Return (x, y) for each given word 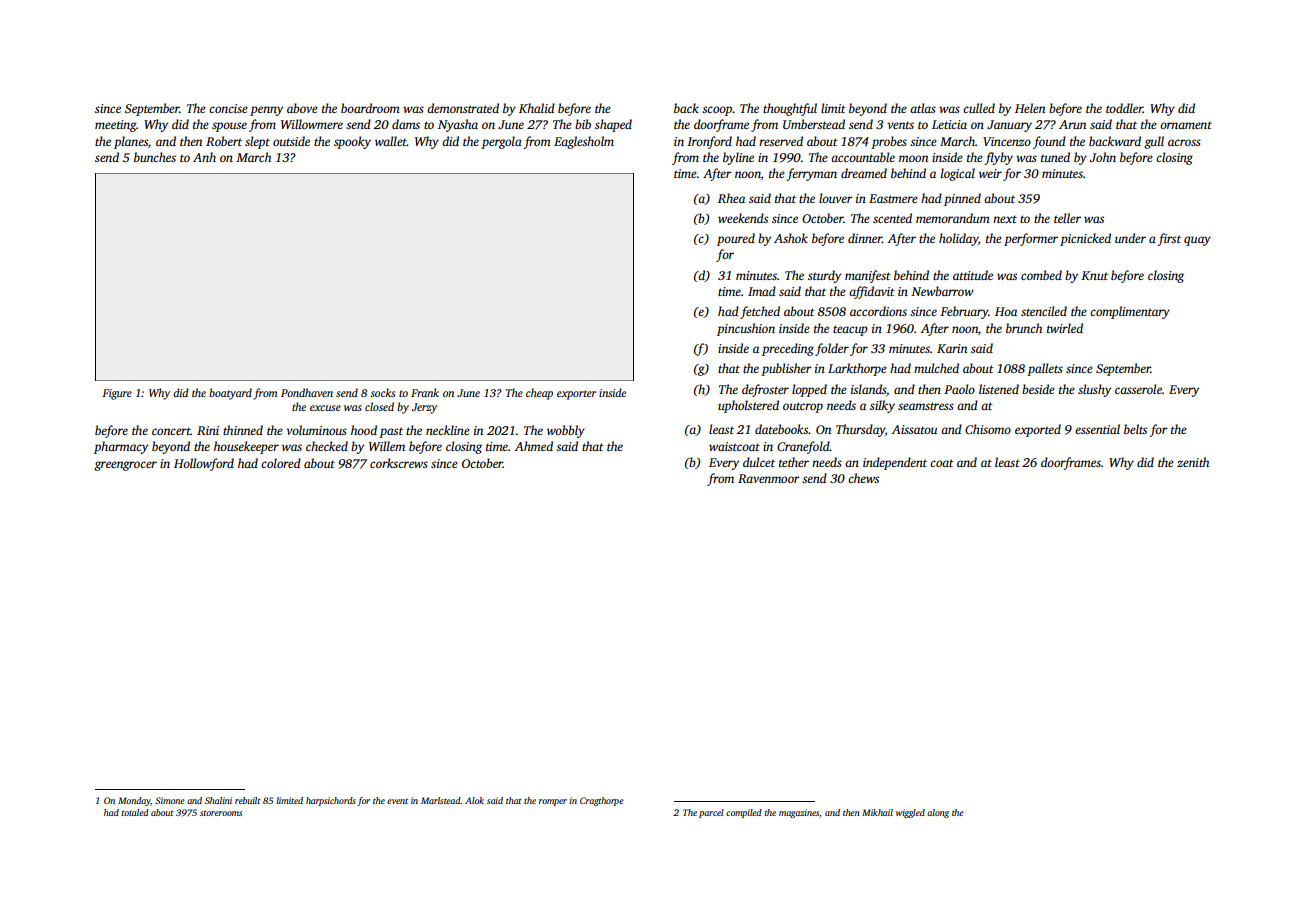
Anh (204, 157)
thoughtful (790, 109)
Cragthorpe (602, 801)
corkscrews (399, 463)
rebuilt (248, 800)
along (938, 813)
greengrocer (125, 466)
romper (553, 802)
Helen (1030, 108)
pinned (962, 199)
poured (736, 239)
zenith (1193, 462)
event (397, 801)
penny (266, 111)
